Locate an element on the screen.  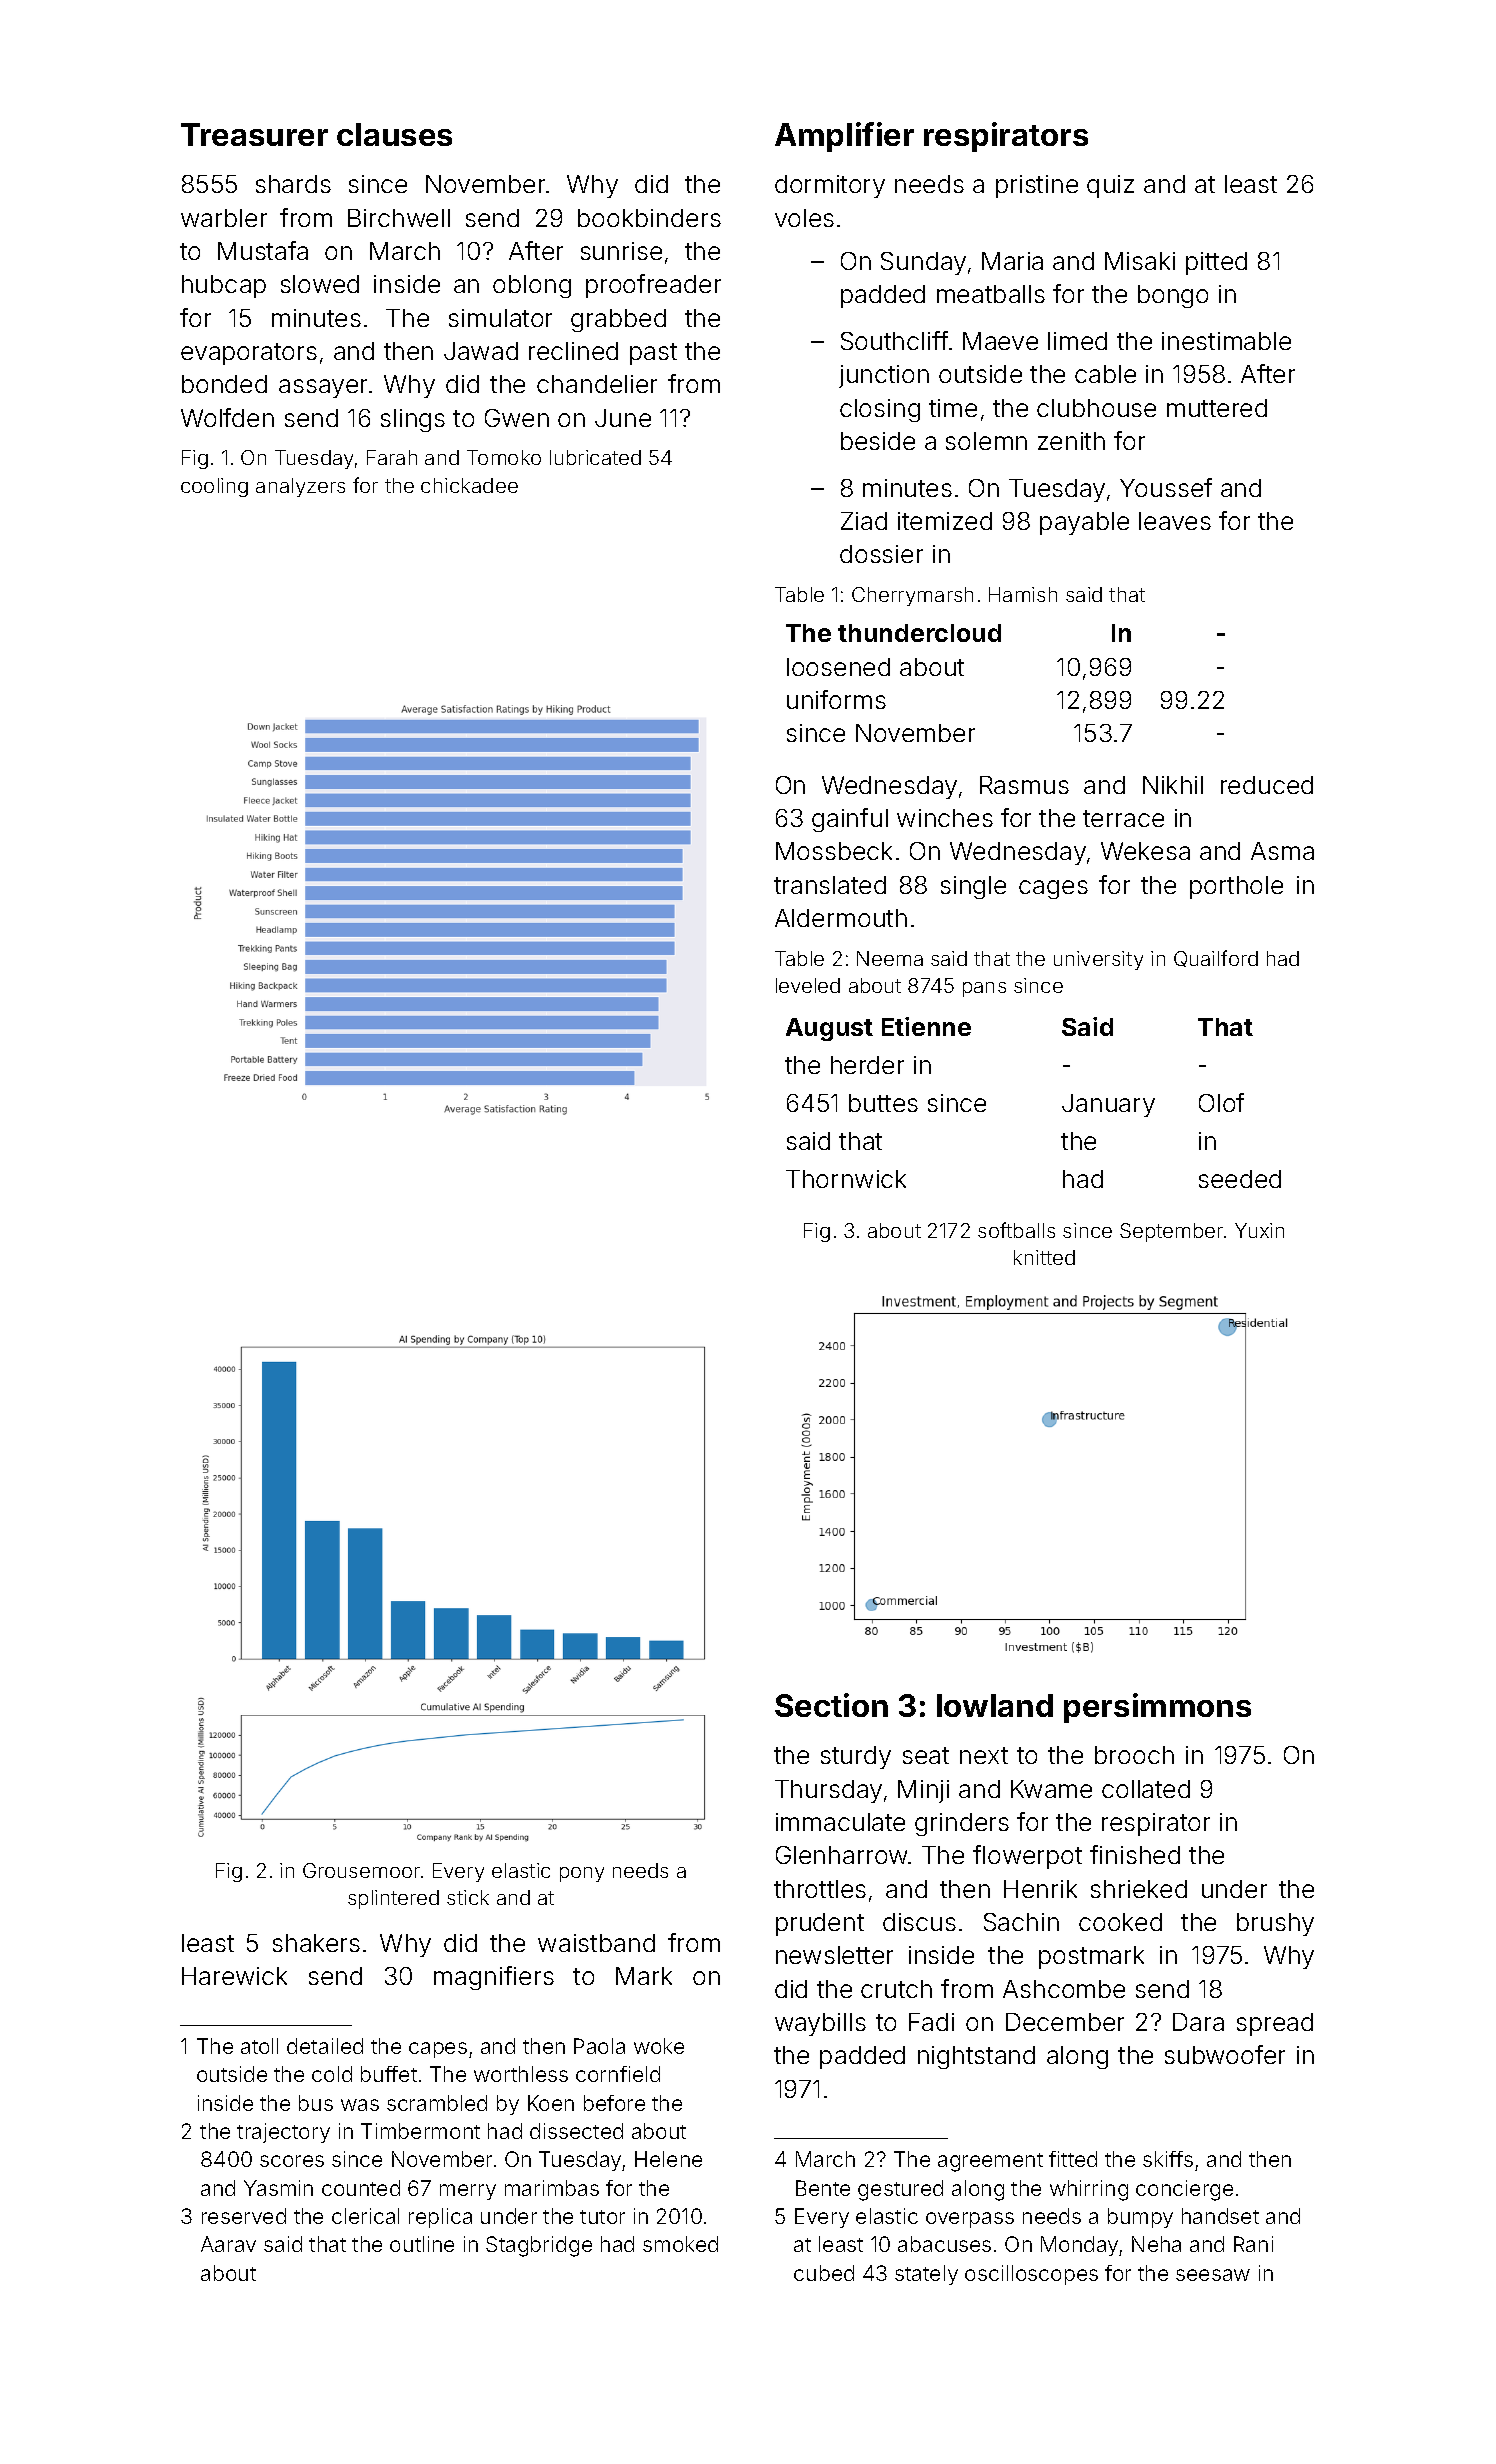
shrieked is located at coordinates (1139, 1889).
